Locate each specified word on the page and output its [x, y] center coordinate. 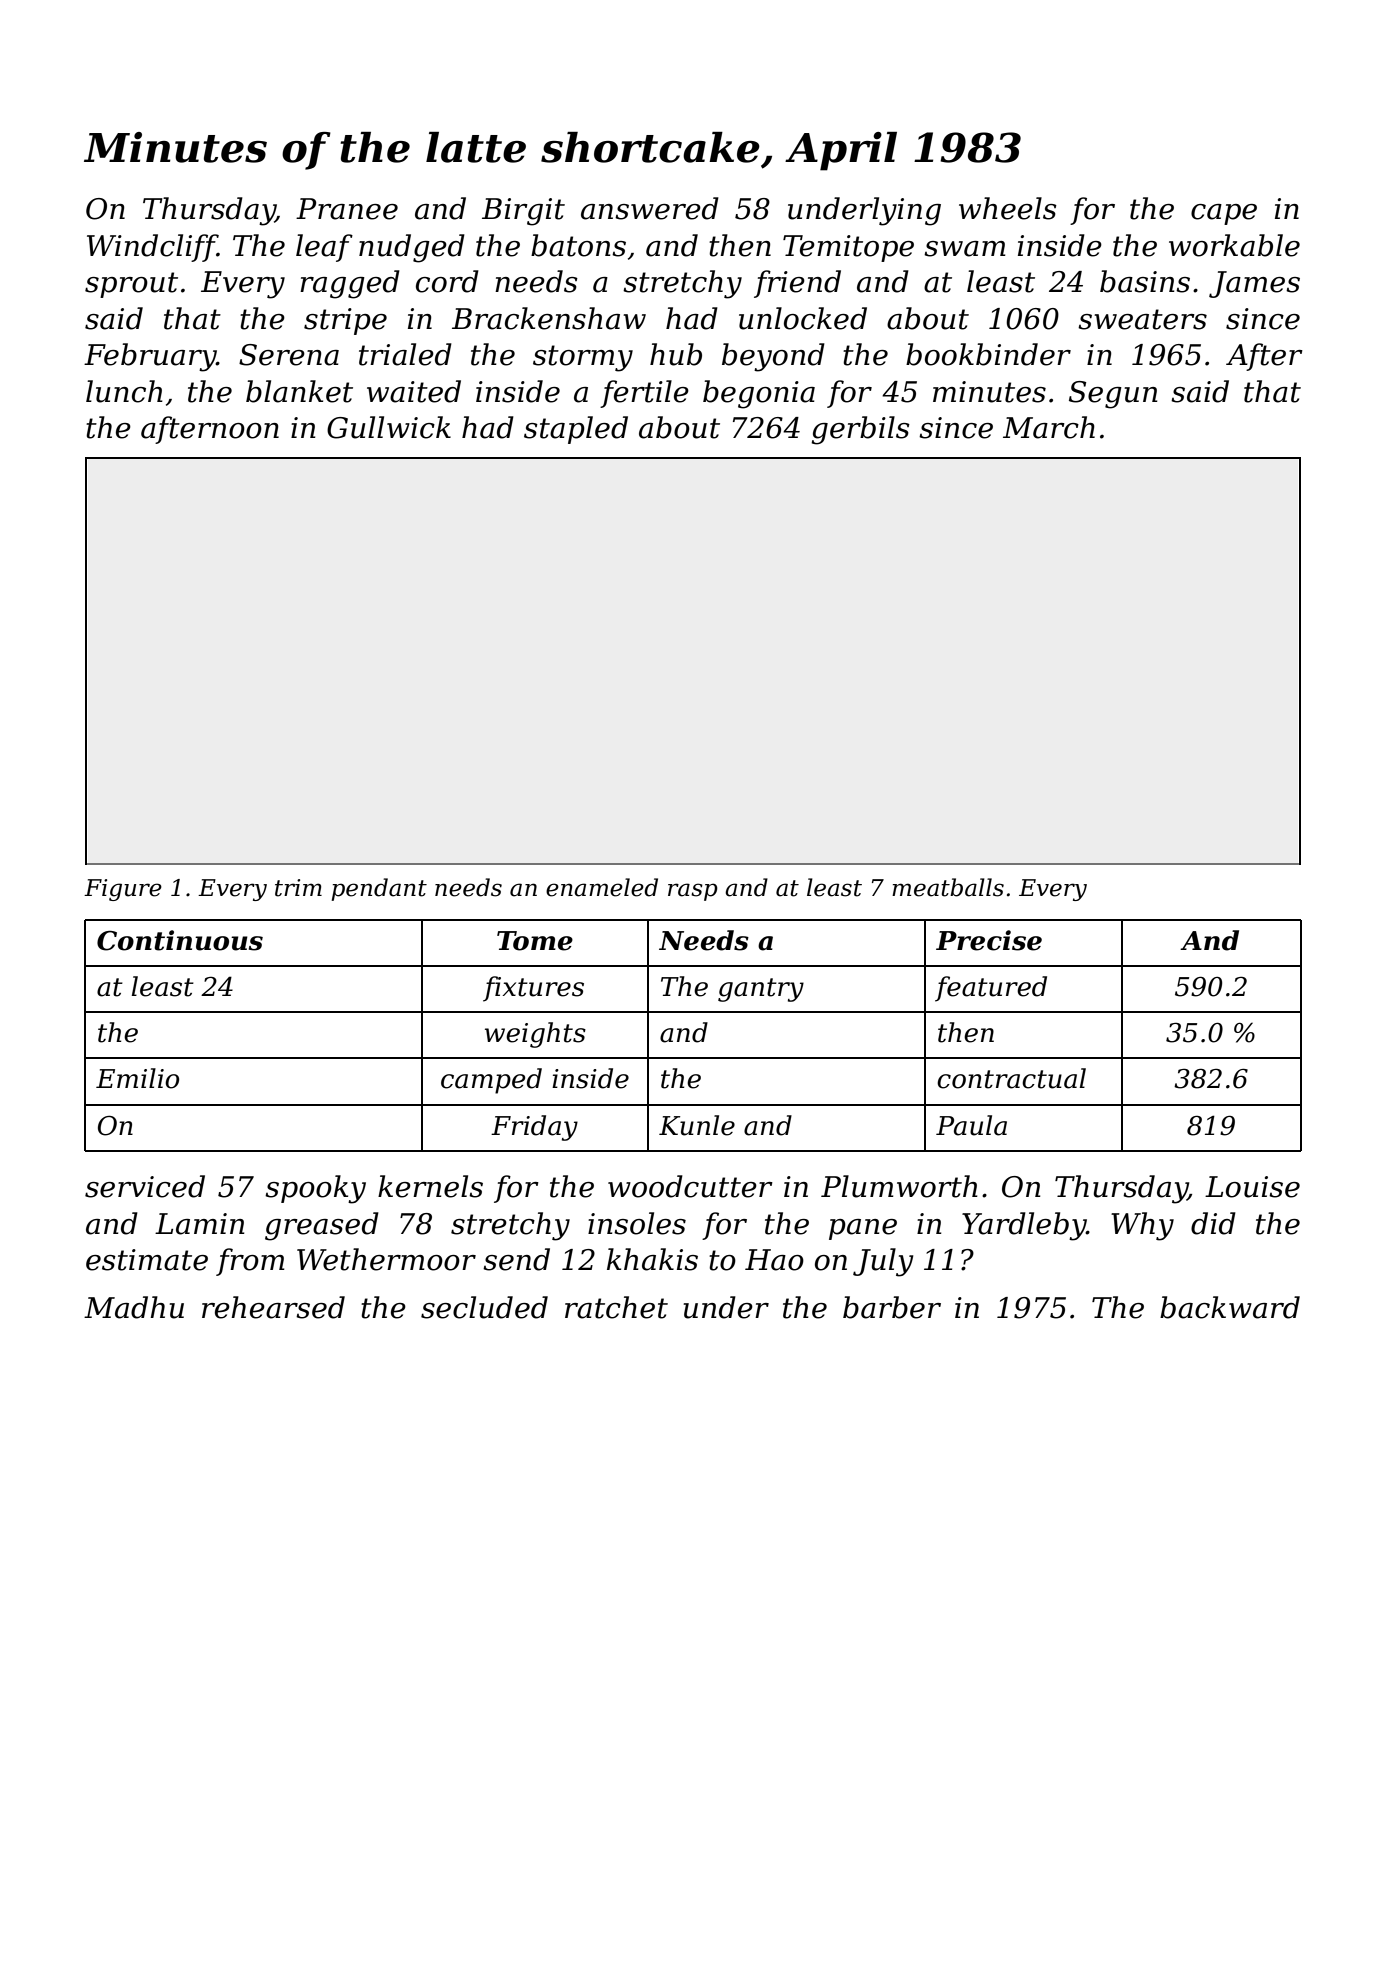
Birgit [523, 212]
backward [1230, 1307]
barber [892, 1307]
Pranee [347, 209]
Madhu [134, 1307]
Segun [1113, 395]
